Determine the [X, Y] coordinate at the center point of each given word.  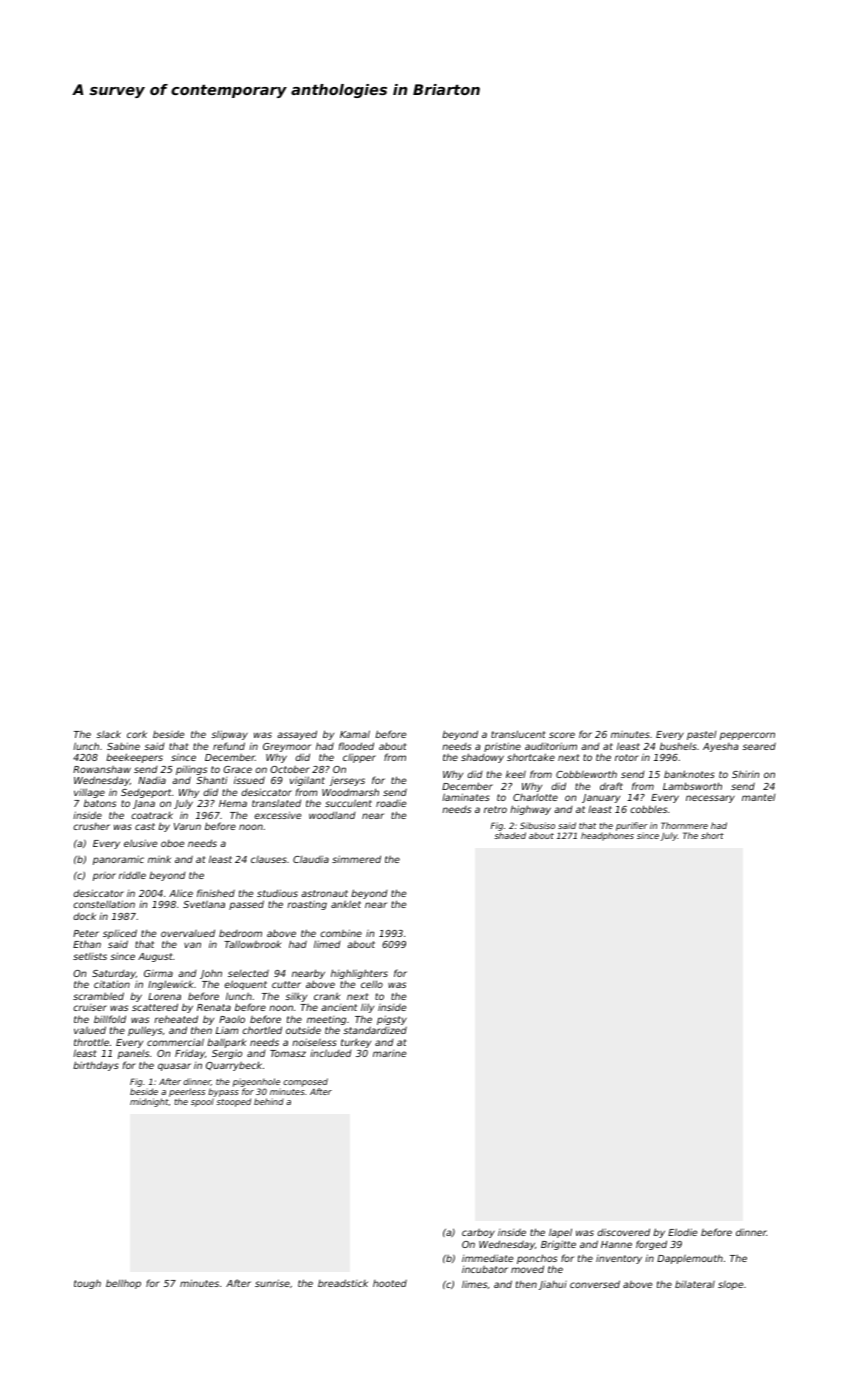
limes [474, 1284]
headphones [607, 836]
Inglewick [170, 985]
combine [341, 933]
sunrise [272, 1283]
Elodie [683, 1232]
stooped [233, 1102]
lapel [560, 1233]
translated [276, 803]
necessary [710, 799]
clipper [359, 758]
